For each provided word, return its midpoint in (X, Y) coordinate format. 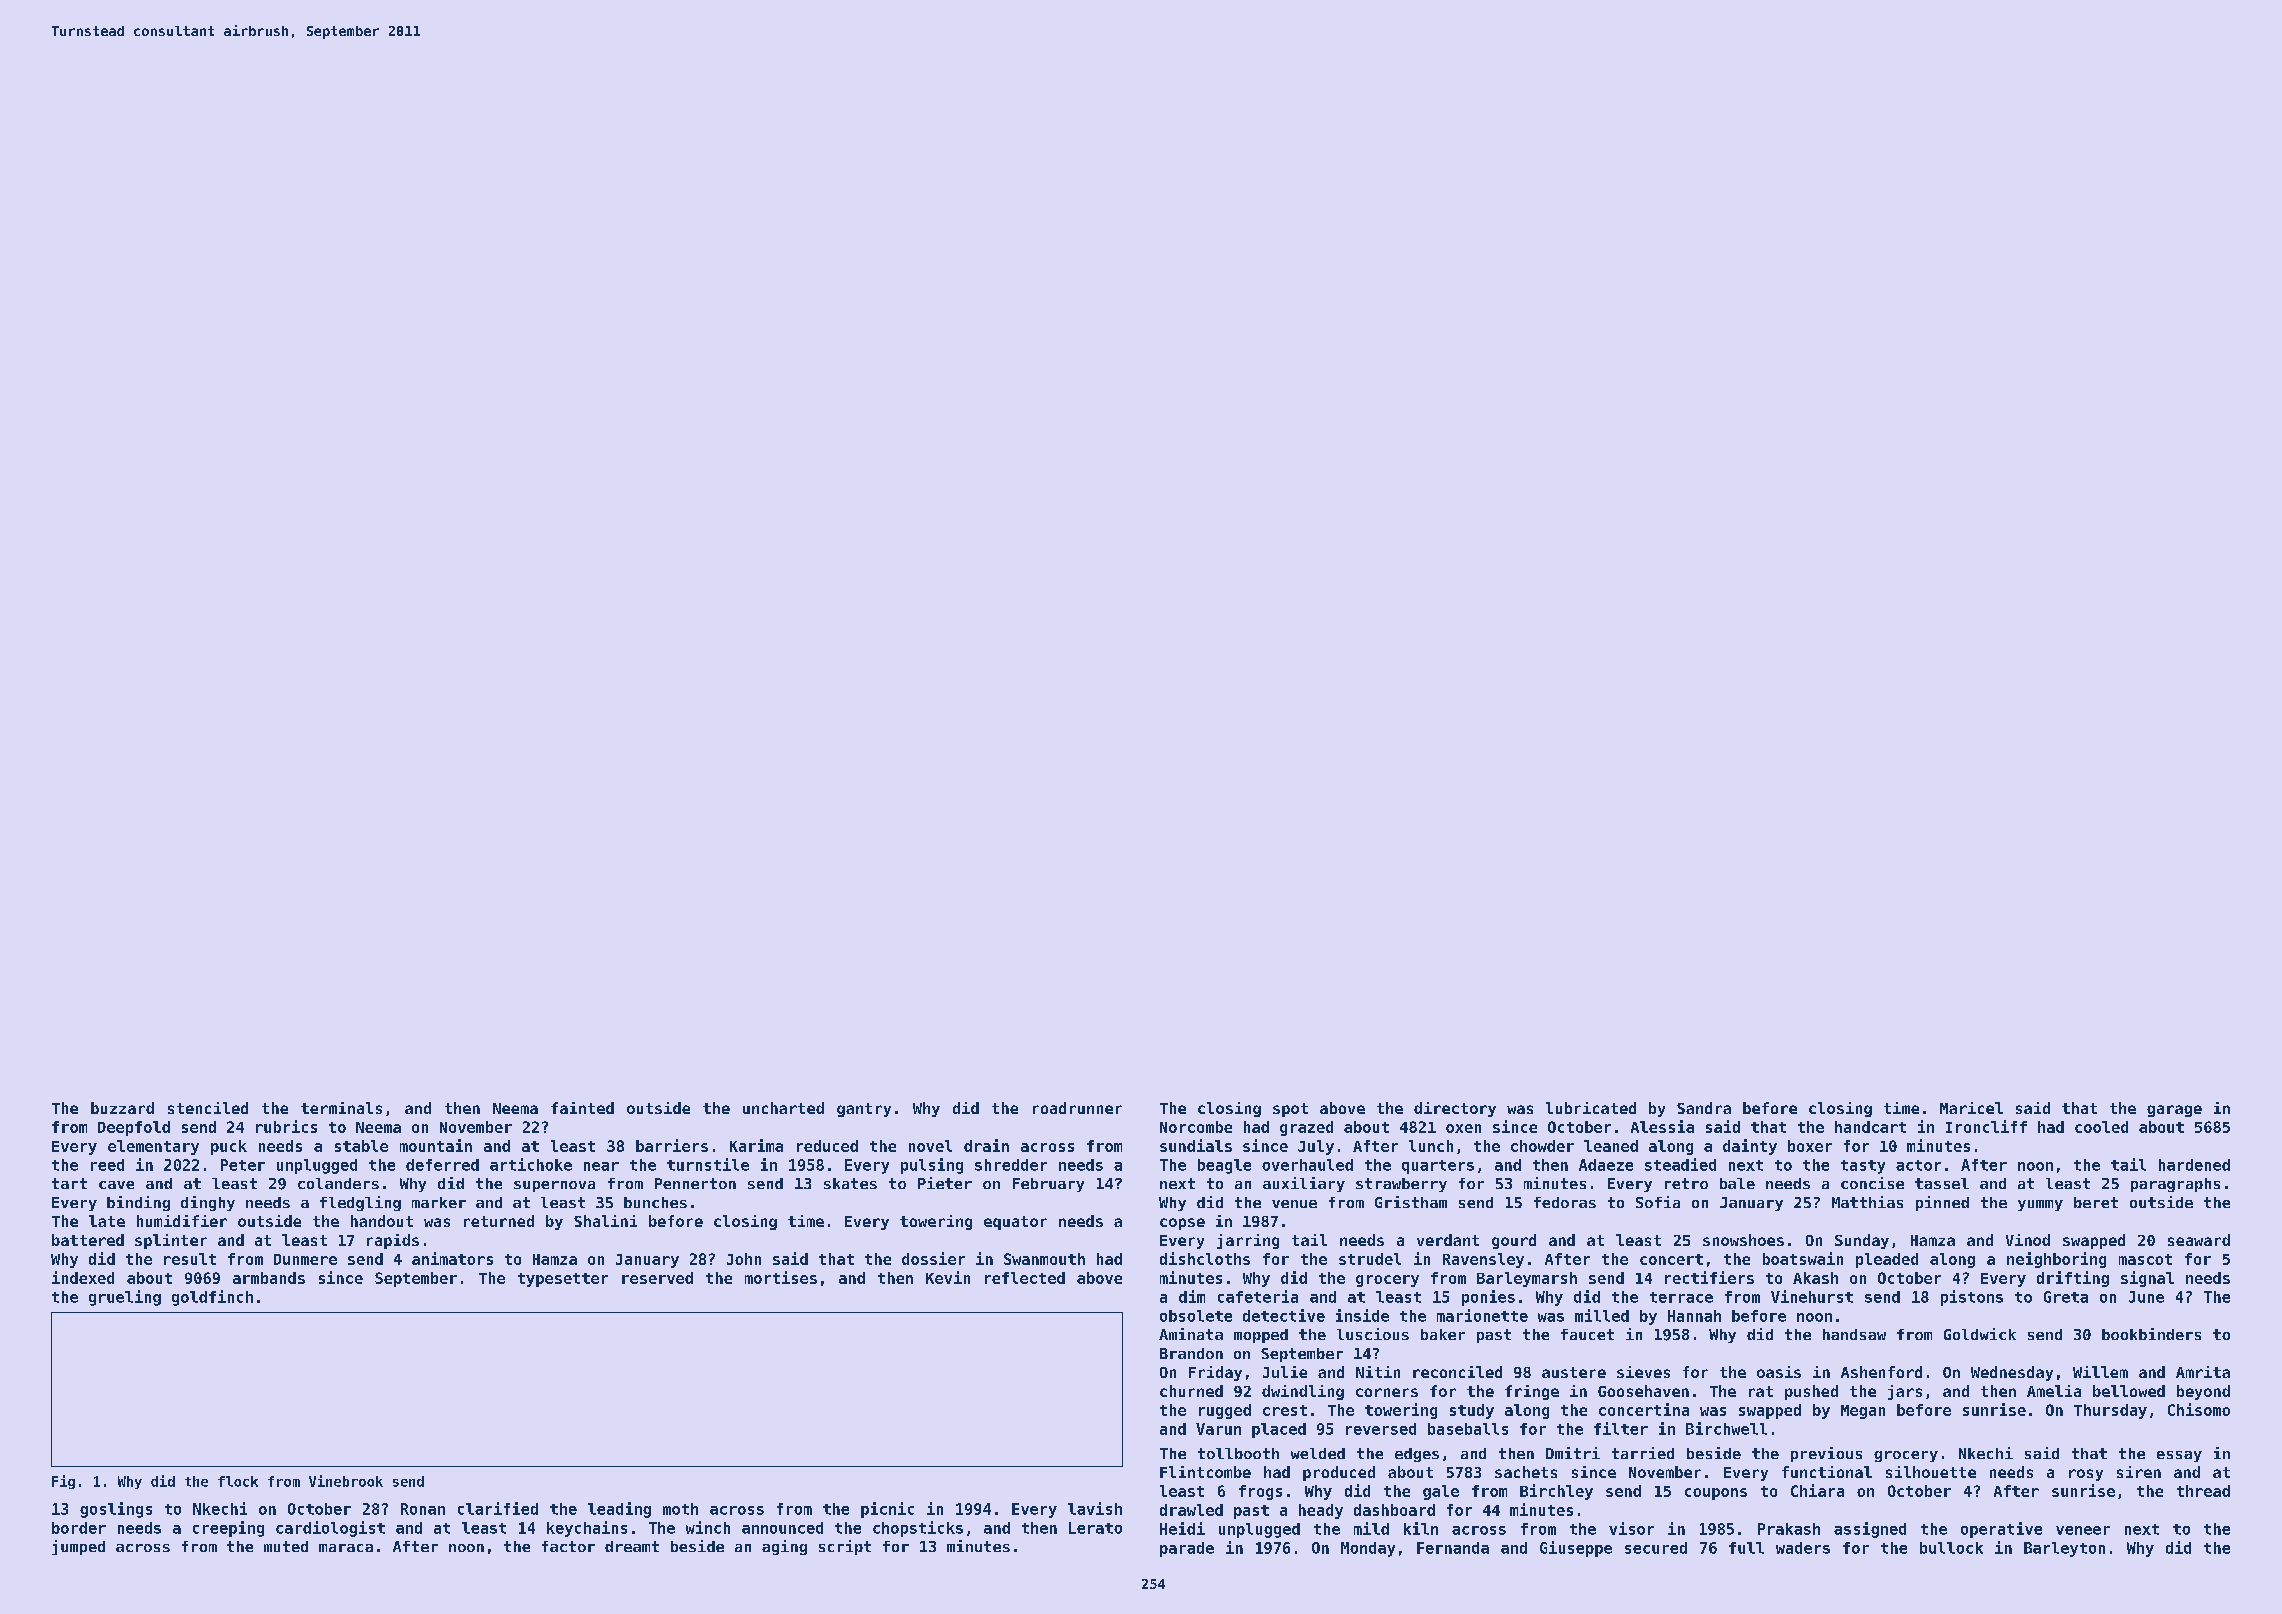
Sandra (1704, 1108)
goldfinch (212, 1298)
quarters (1438, 1167)
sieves (1643, 1372)
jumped (78, 1547)
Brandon (1191, 1353)
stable (361, 1146)
